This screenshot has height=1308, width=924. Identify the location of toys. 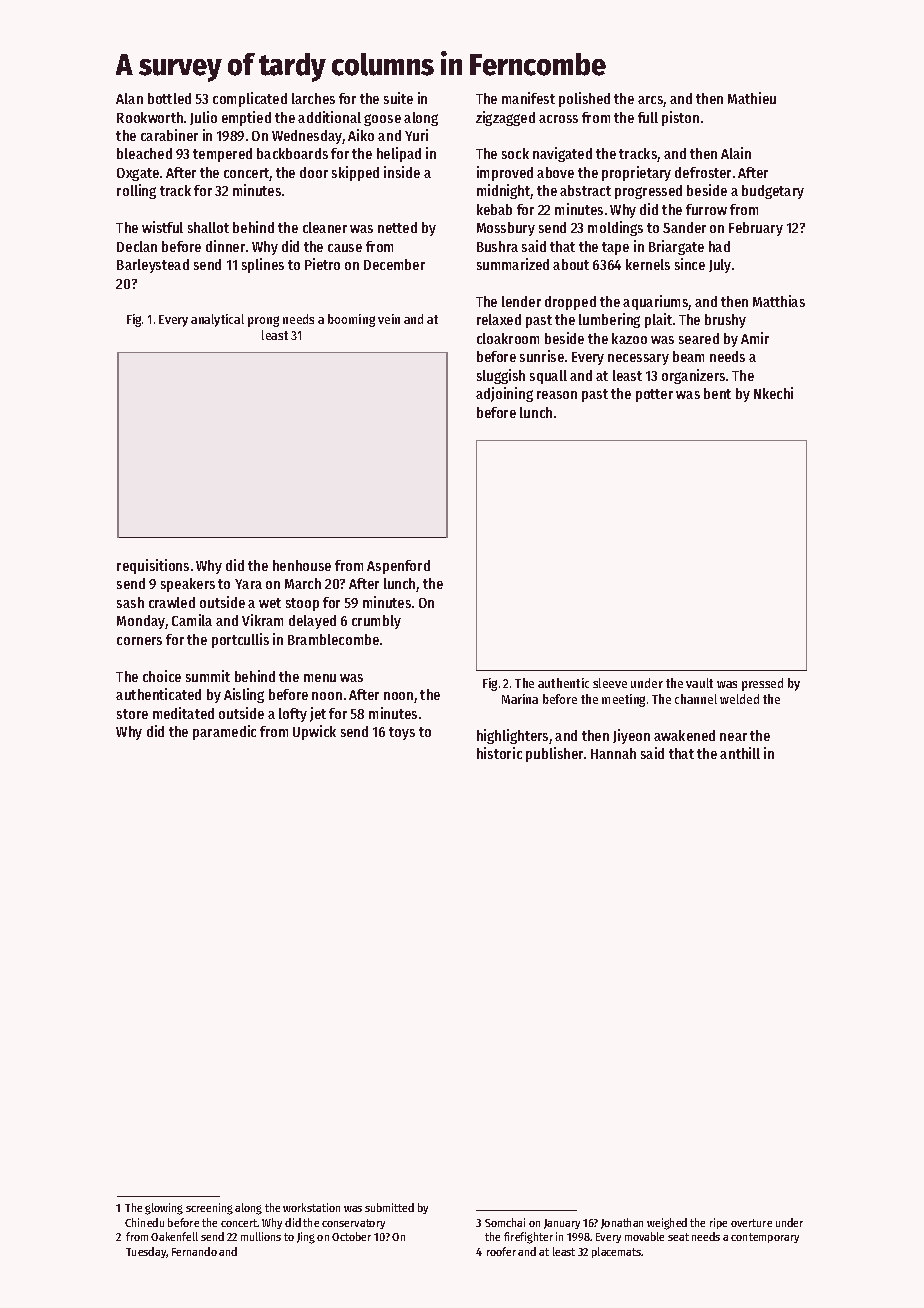
(402, 733).
